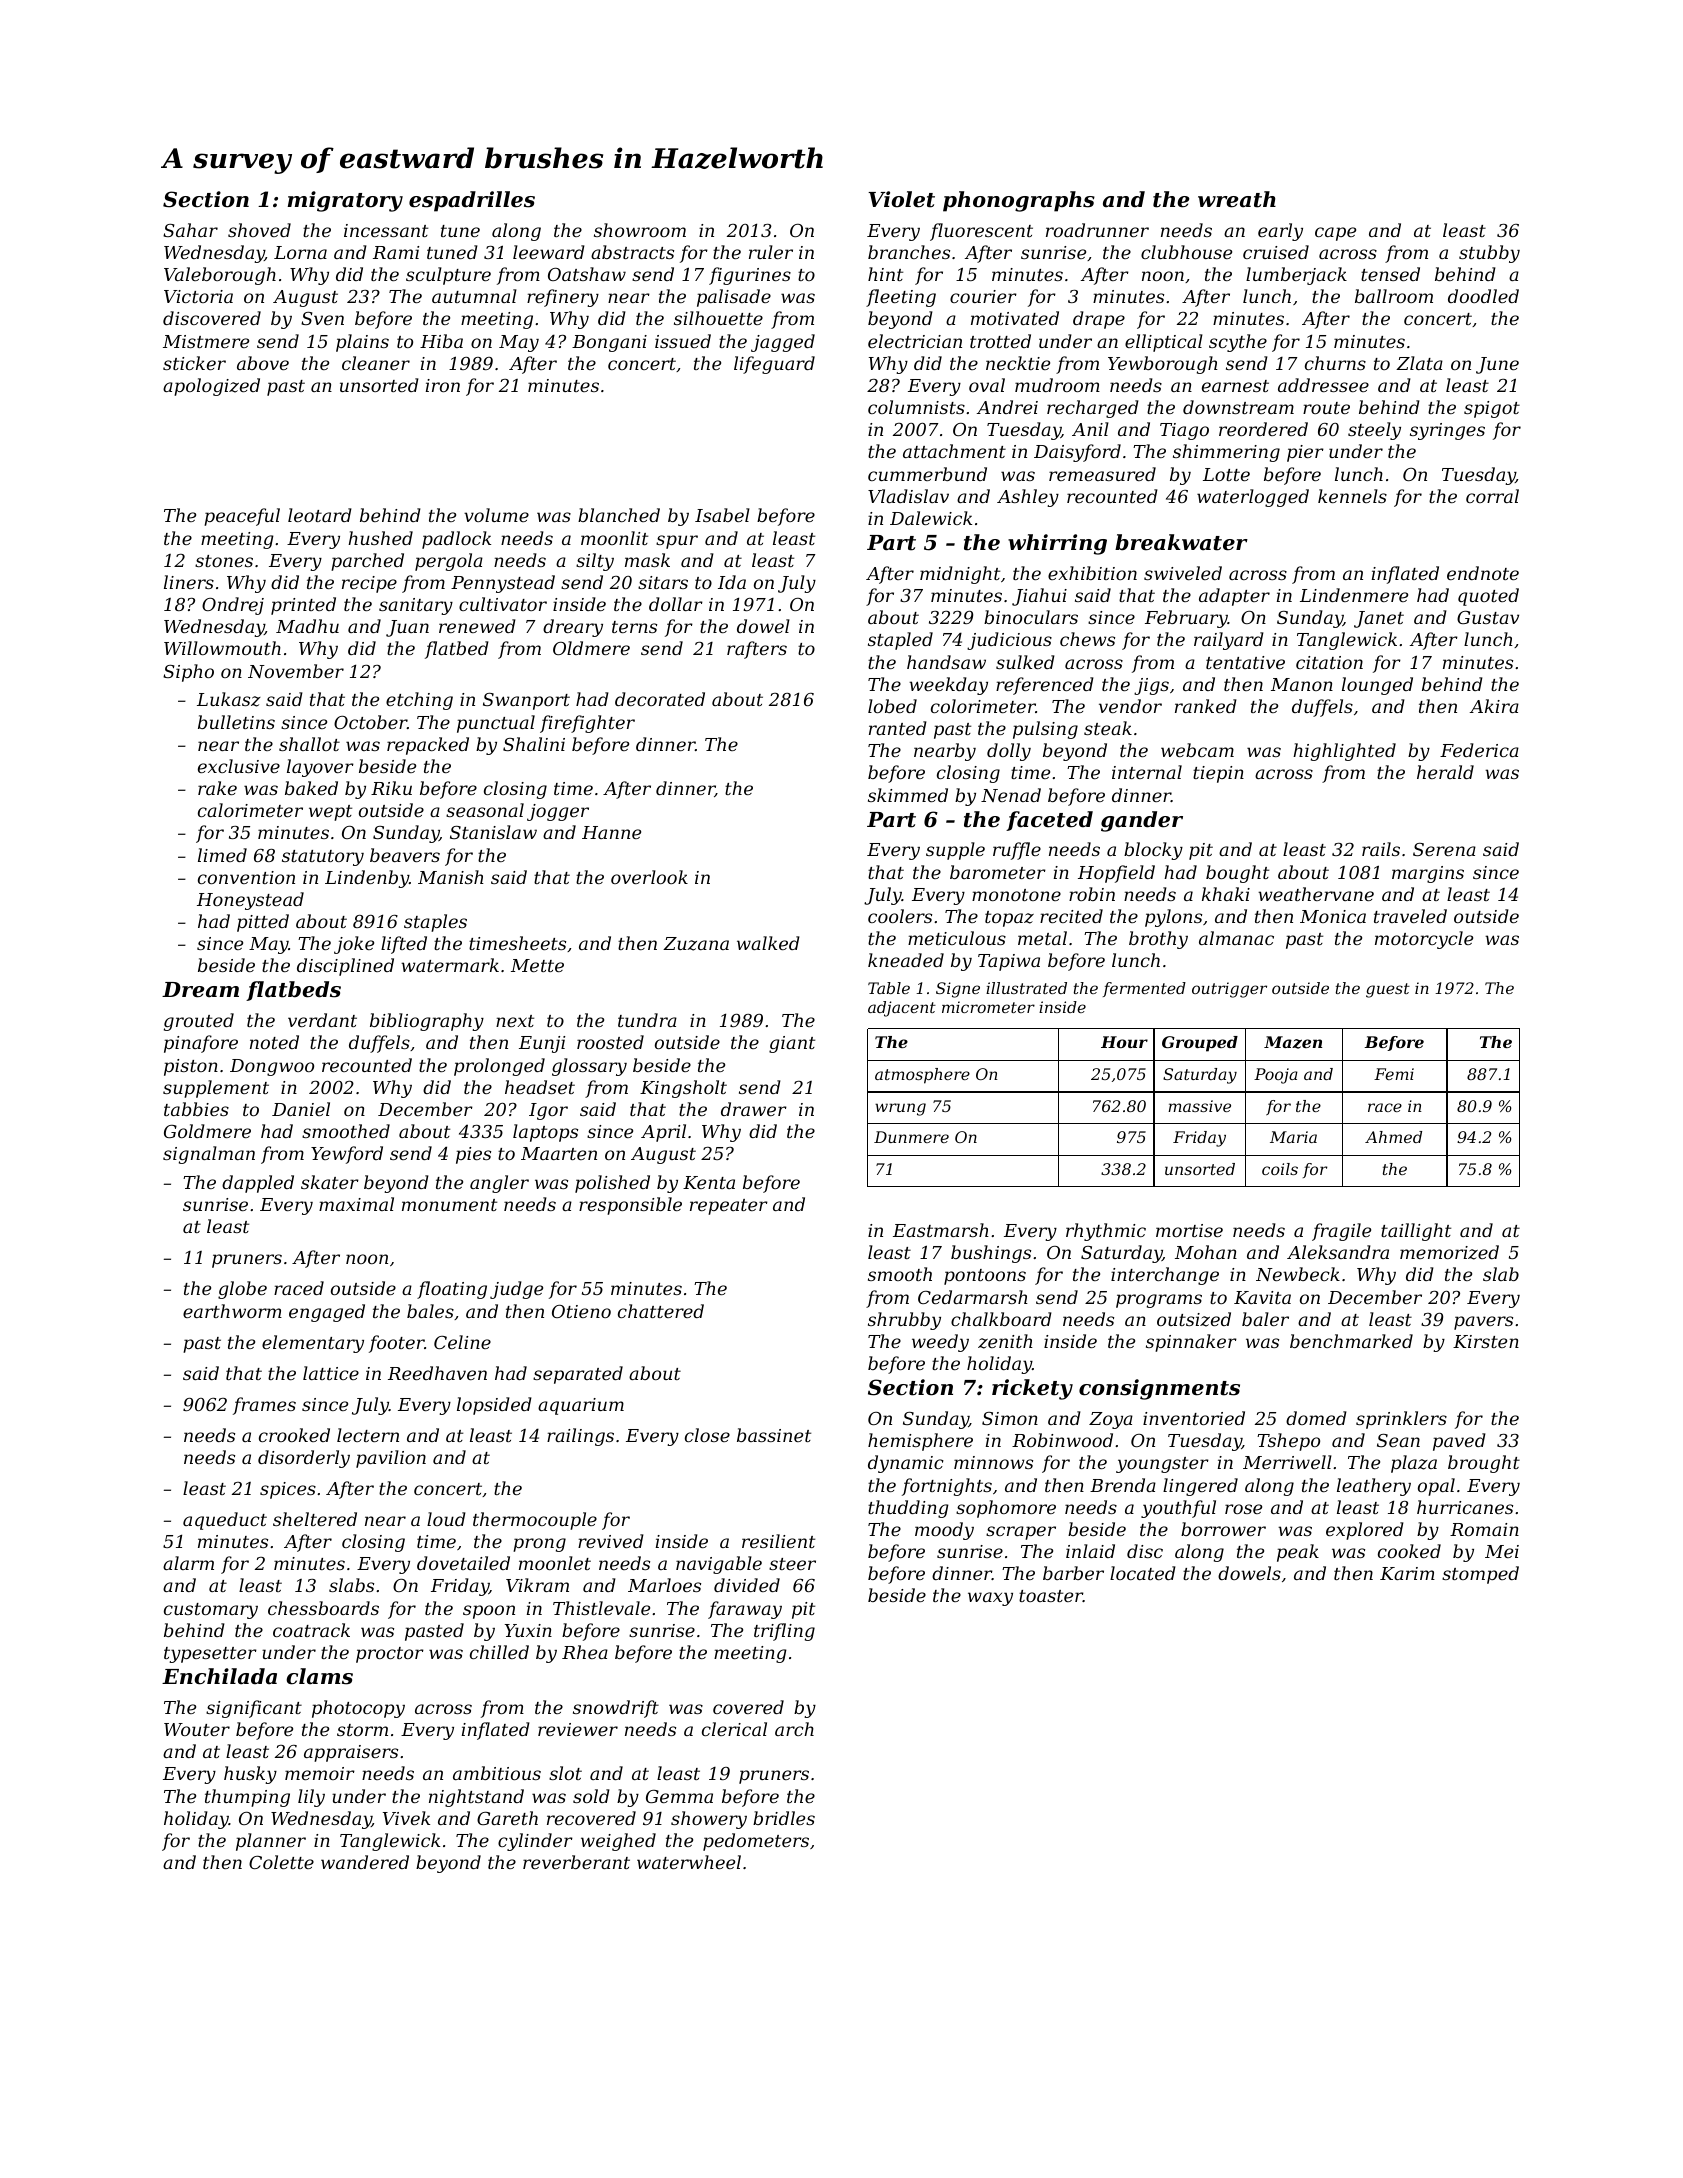  What do you see at coordinates (1424, 940) in the screenshot?
I see `motorcycle` at bounding box center [1424, 940].
